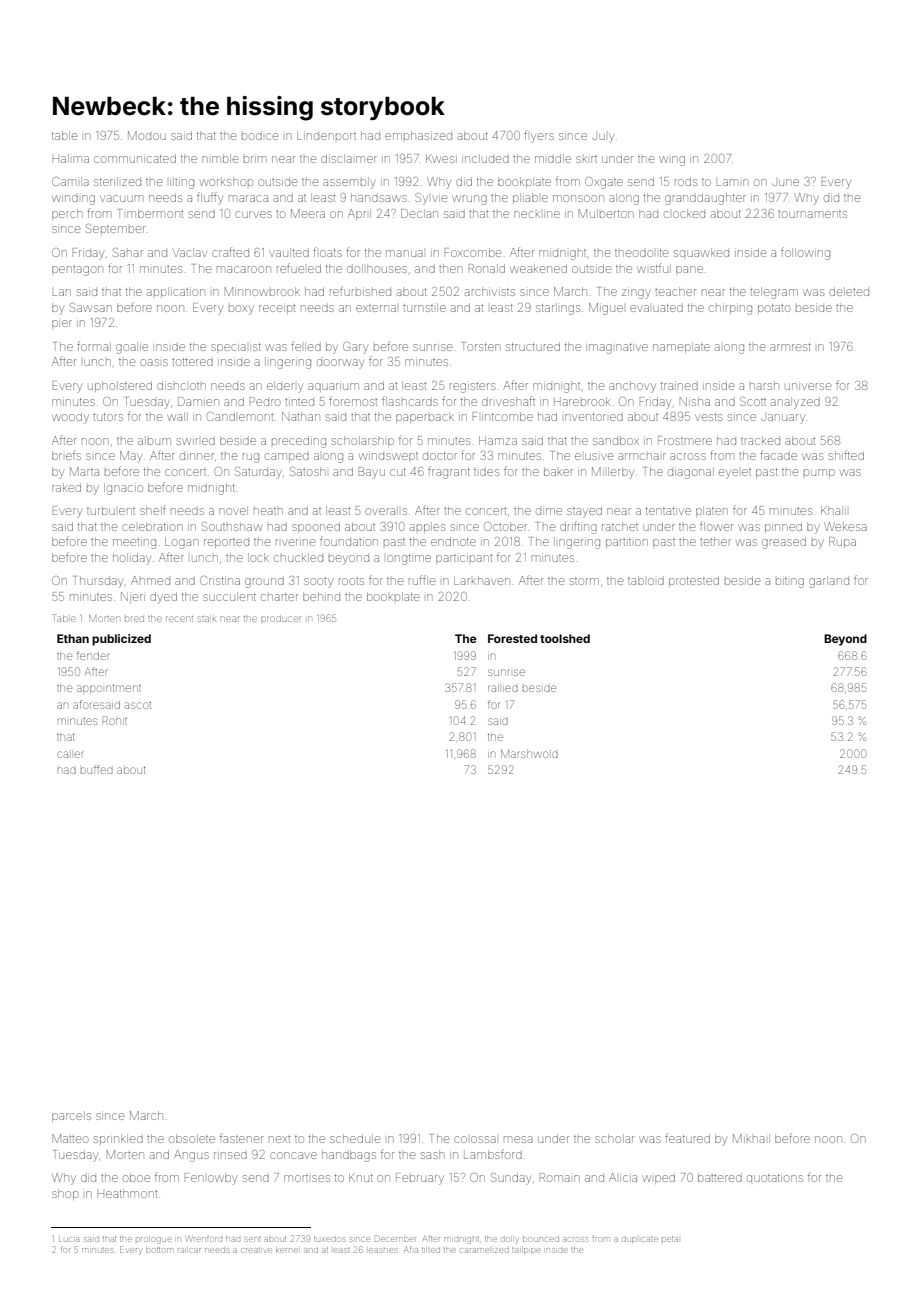  What do you see at coordinates (785, 182) in the image?
I see `June` at bounding box center [785, 182].
